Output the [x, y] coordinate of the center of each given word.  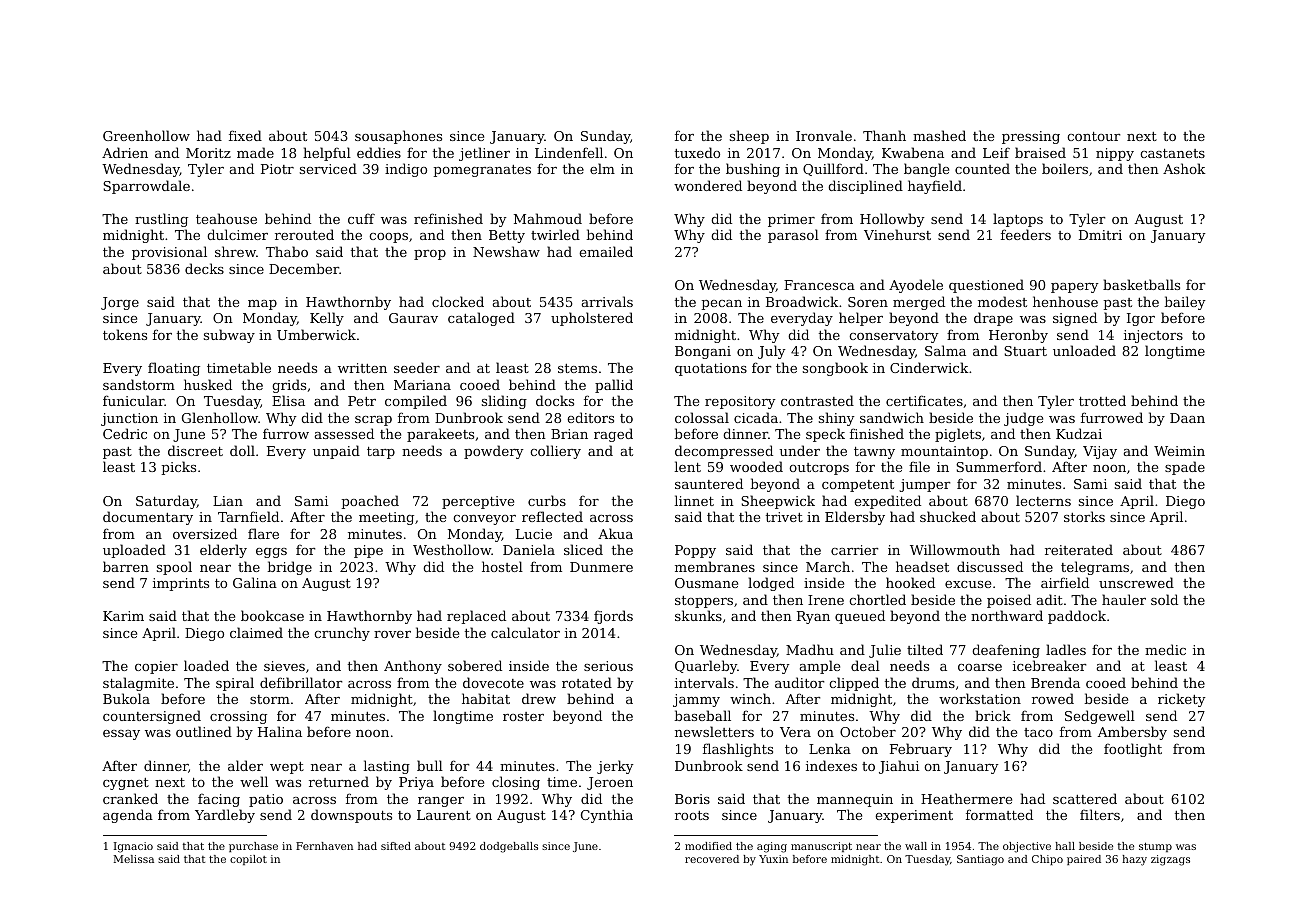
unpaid [336, 452]
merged [919, 303]
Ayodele [916, 286]
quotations [711, 369]
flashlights [738, 750]
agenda [128, 816]
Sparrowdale [146, 187]
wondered [708, 185]
